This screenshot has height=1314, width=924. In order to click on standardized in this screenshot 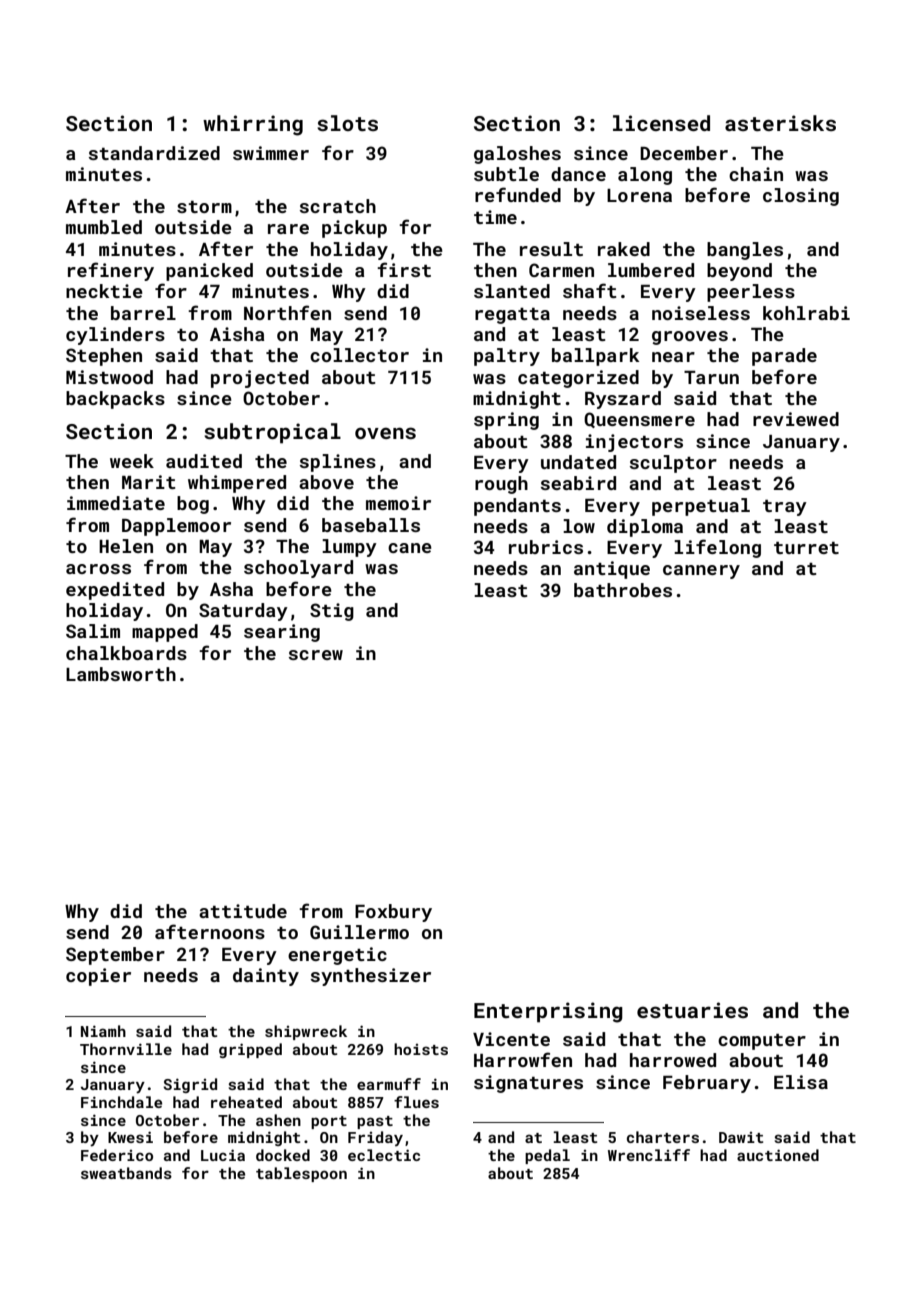, I will do `click(154, 153)`.
